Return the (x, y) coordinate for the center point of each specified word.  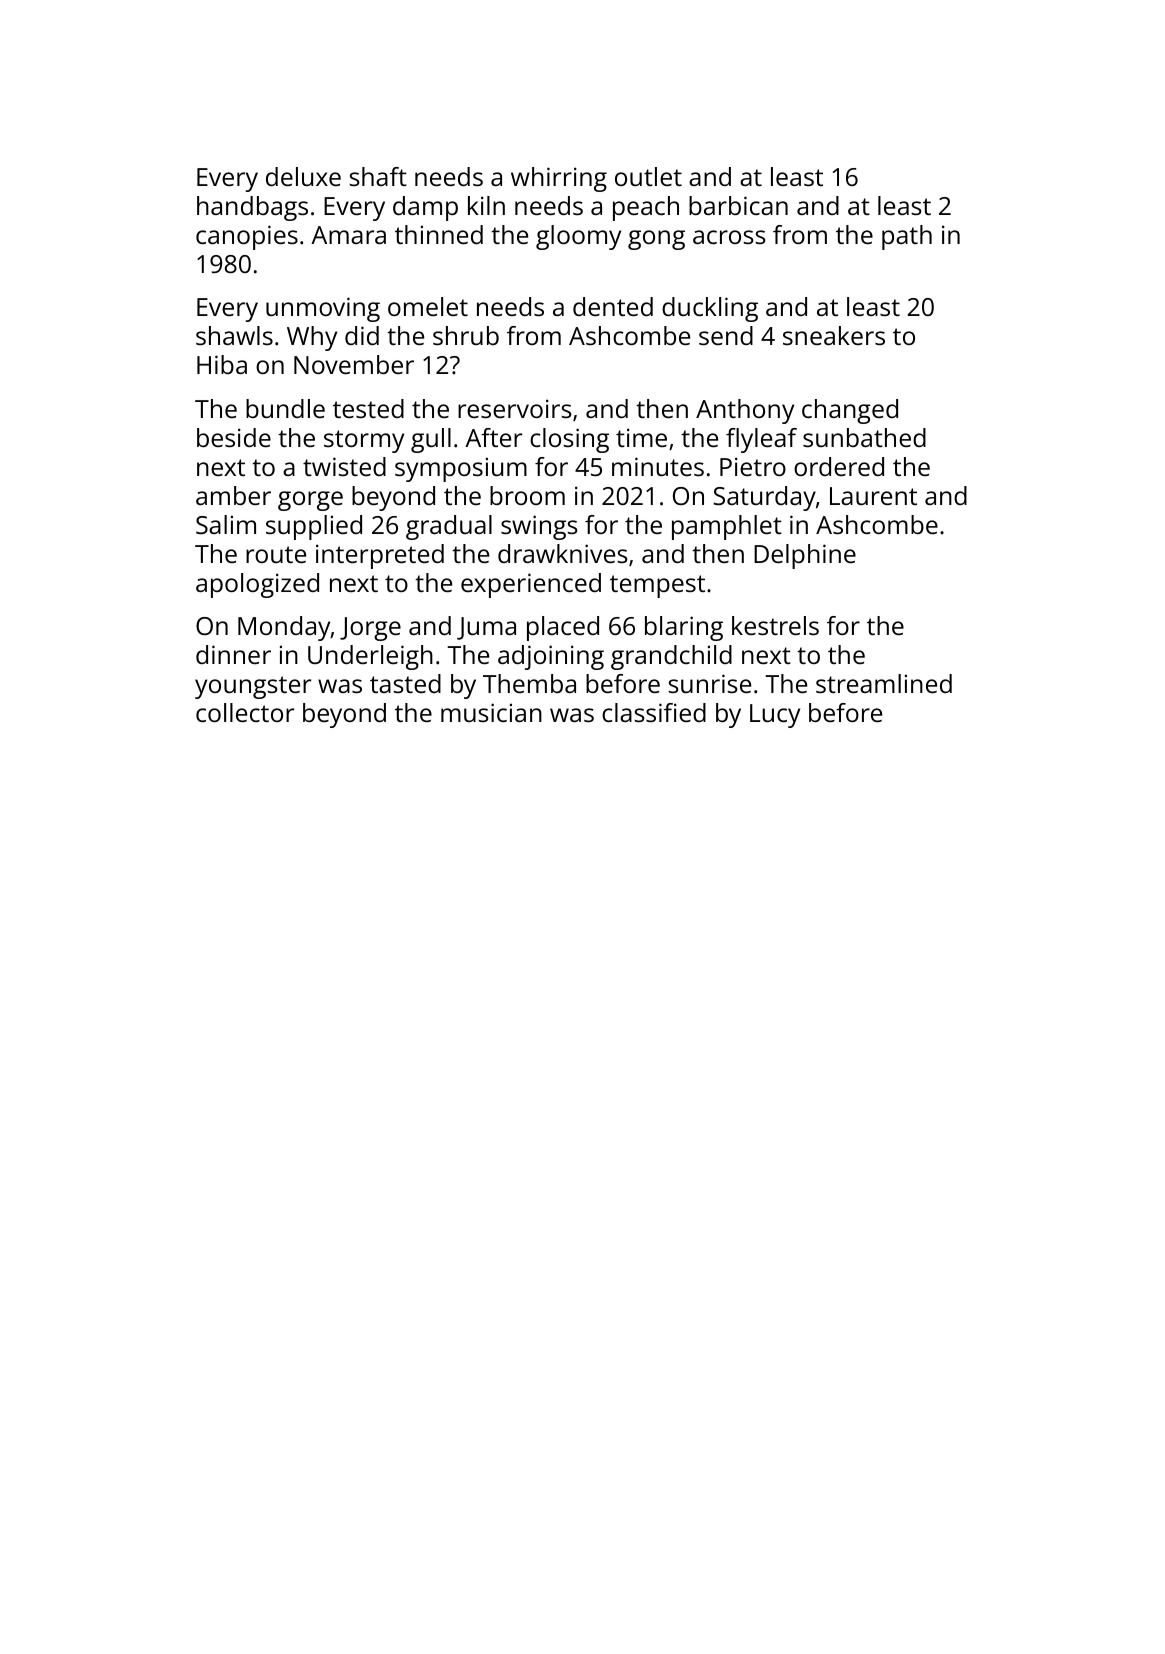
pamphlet (727, 527)
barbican (738, 205)
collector (245, 712)
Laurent (873, 496)
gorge (310, 501)
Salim (226, 524)
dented (613, 306)
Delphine (805, 556)
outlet (648, 176)
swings (539, 527)
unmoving (323, 309)
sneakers (834, 335)
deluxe (303, 176)
